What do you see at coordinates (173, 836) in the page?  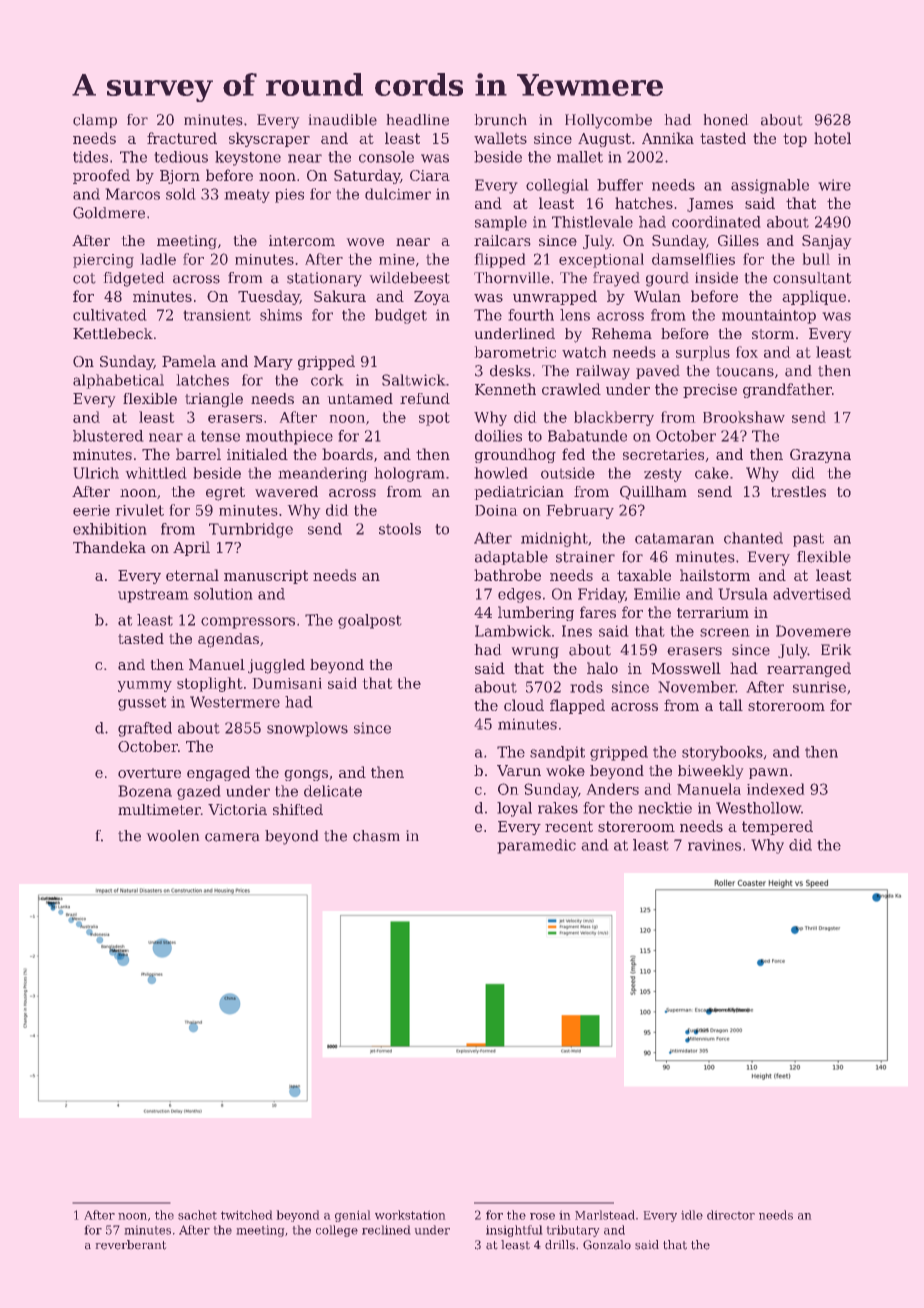 I see `woolen` at bounding box center [173, 836].
